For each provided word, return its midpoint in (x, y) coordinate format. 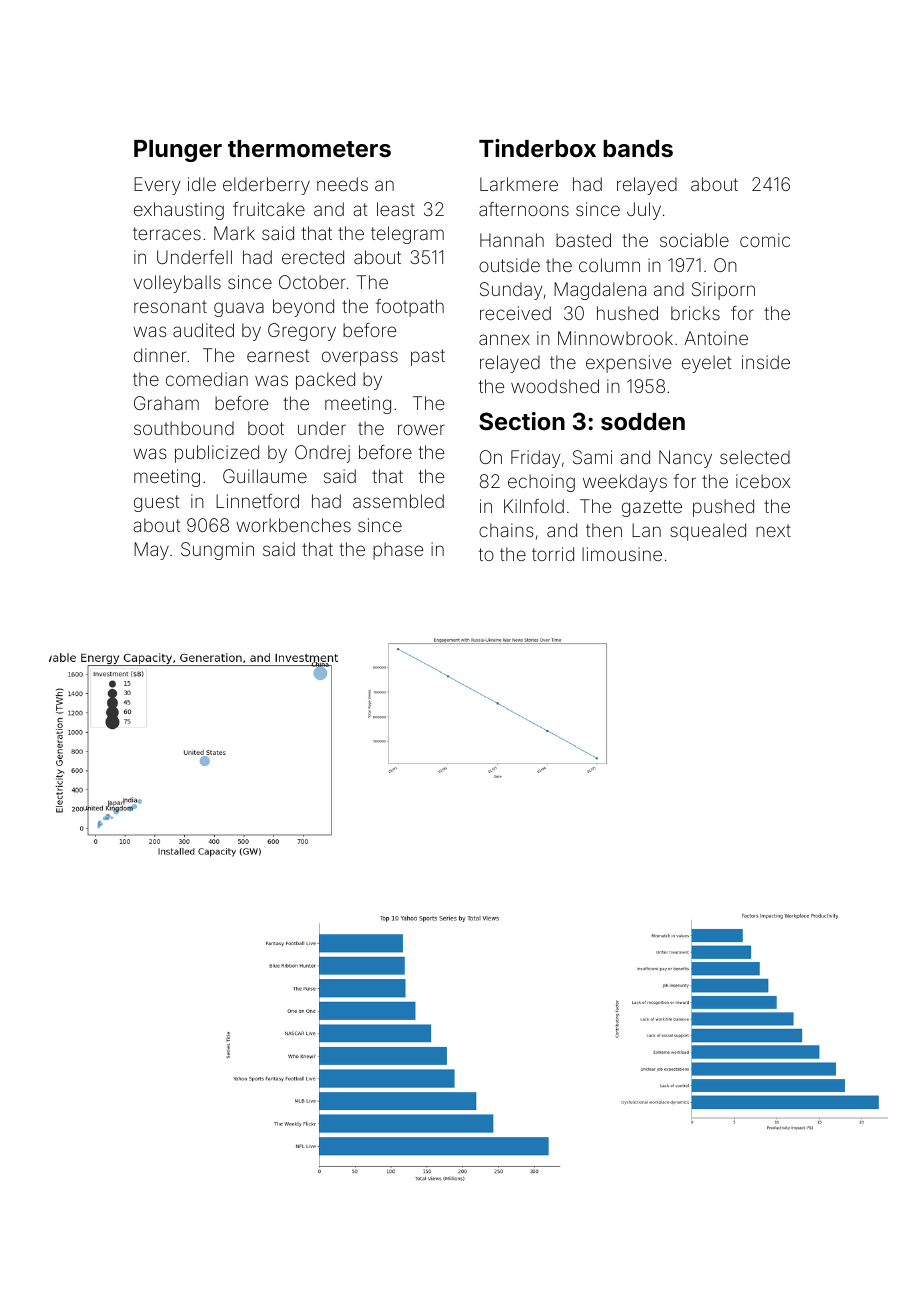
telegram (407, 235)
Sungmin (217, 551)
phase (398, 551)
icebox (763, 481)
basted (583, 240)
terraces (167, 233)
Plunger (178, 151)
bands (638, 149)
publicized (217, 454)
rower (421, 429)
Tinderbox (537, 148)
